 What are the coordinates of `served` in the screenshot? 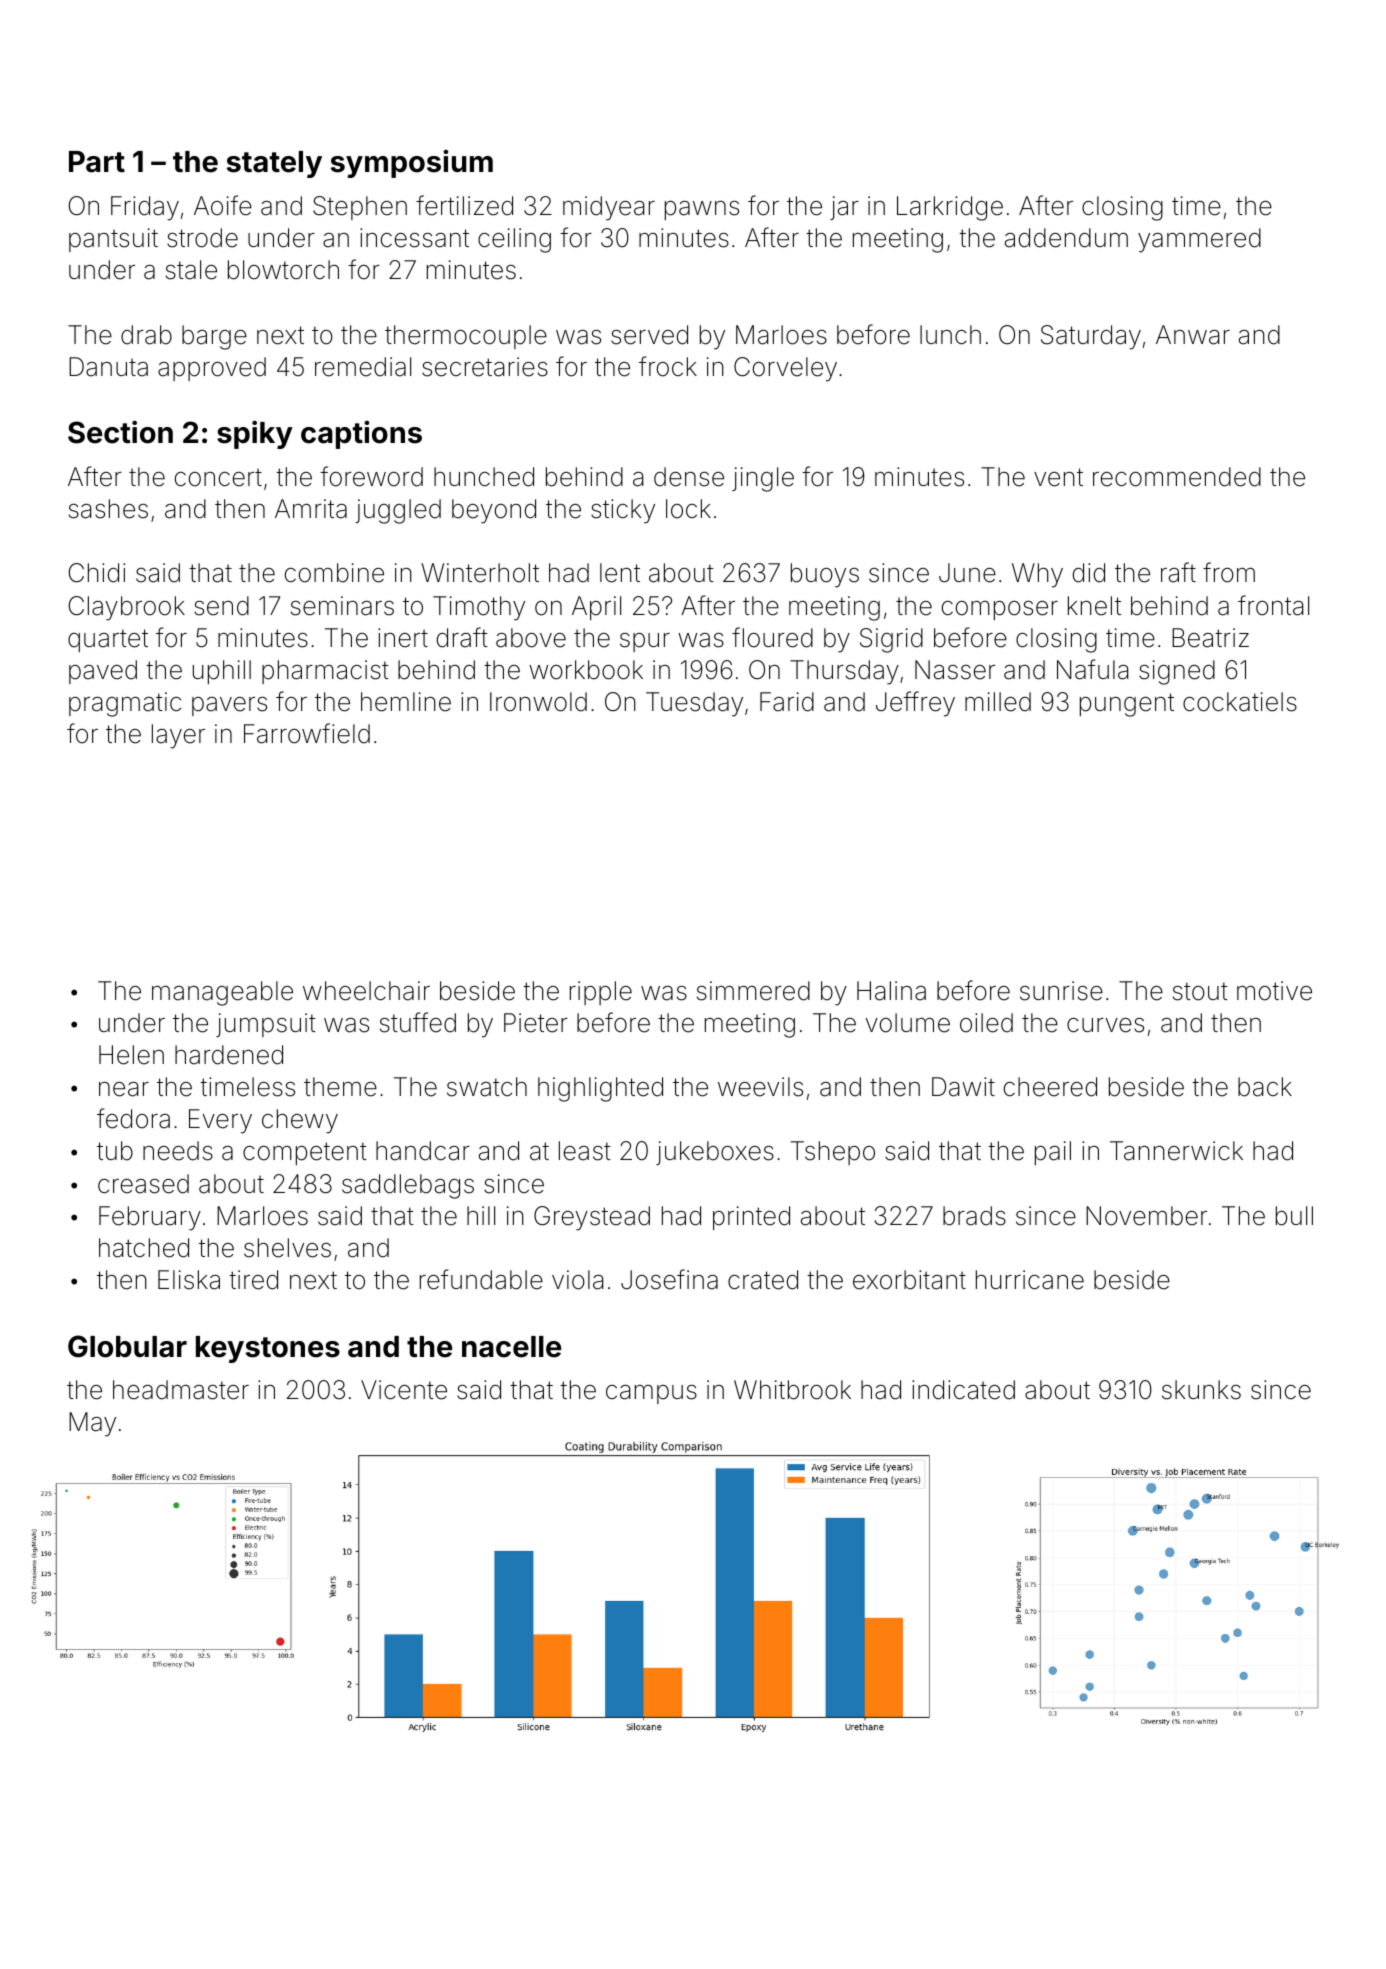 It's located at (649, 335).
